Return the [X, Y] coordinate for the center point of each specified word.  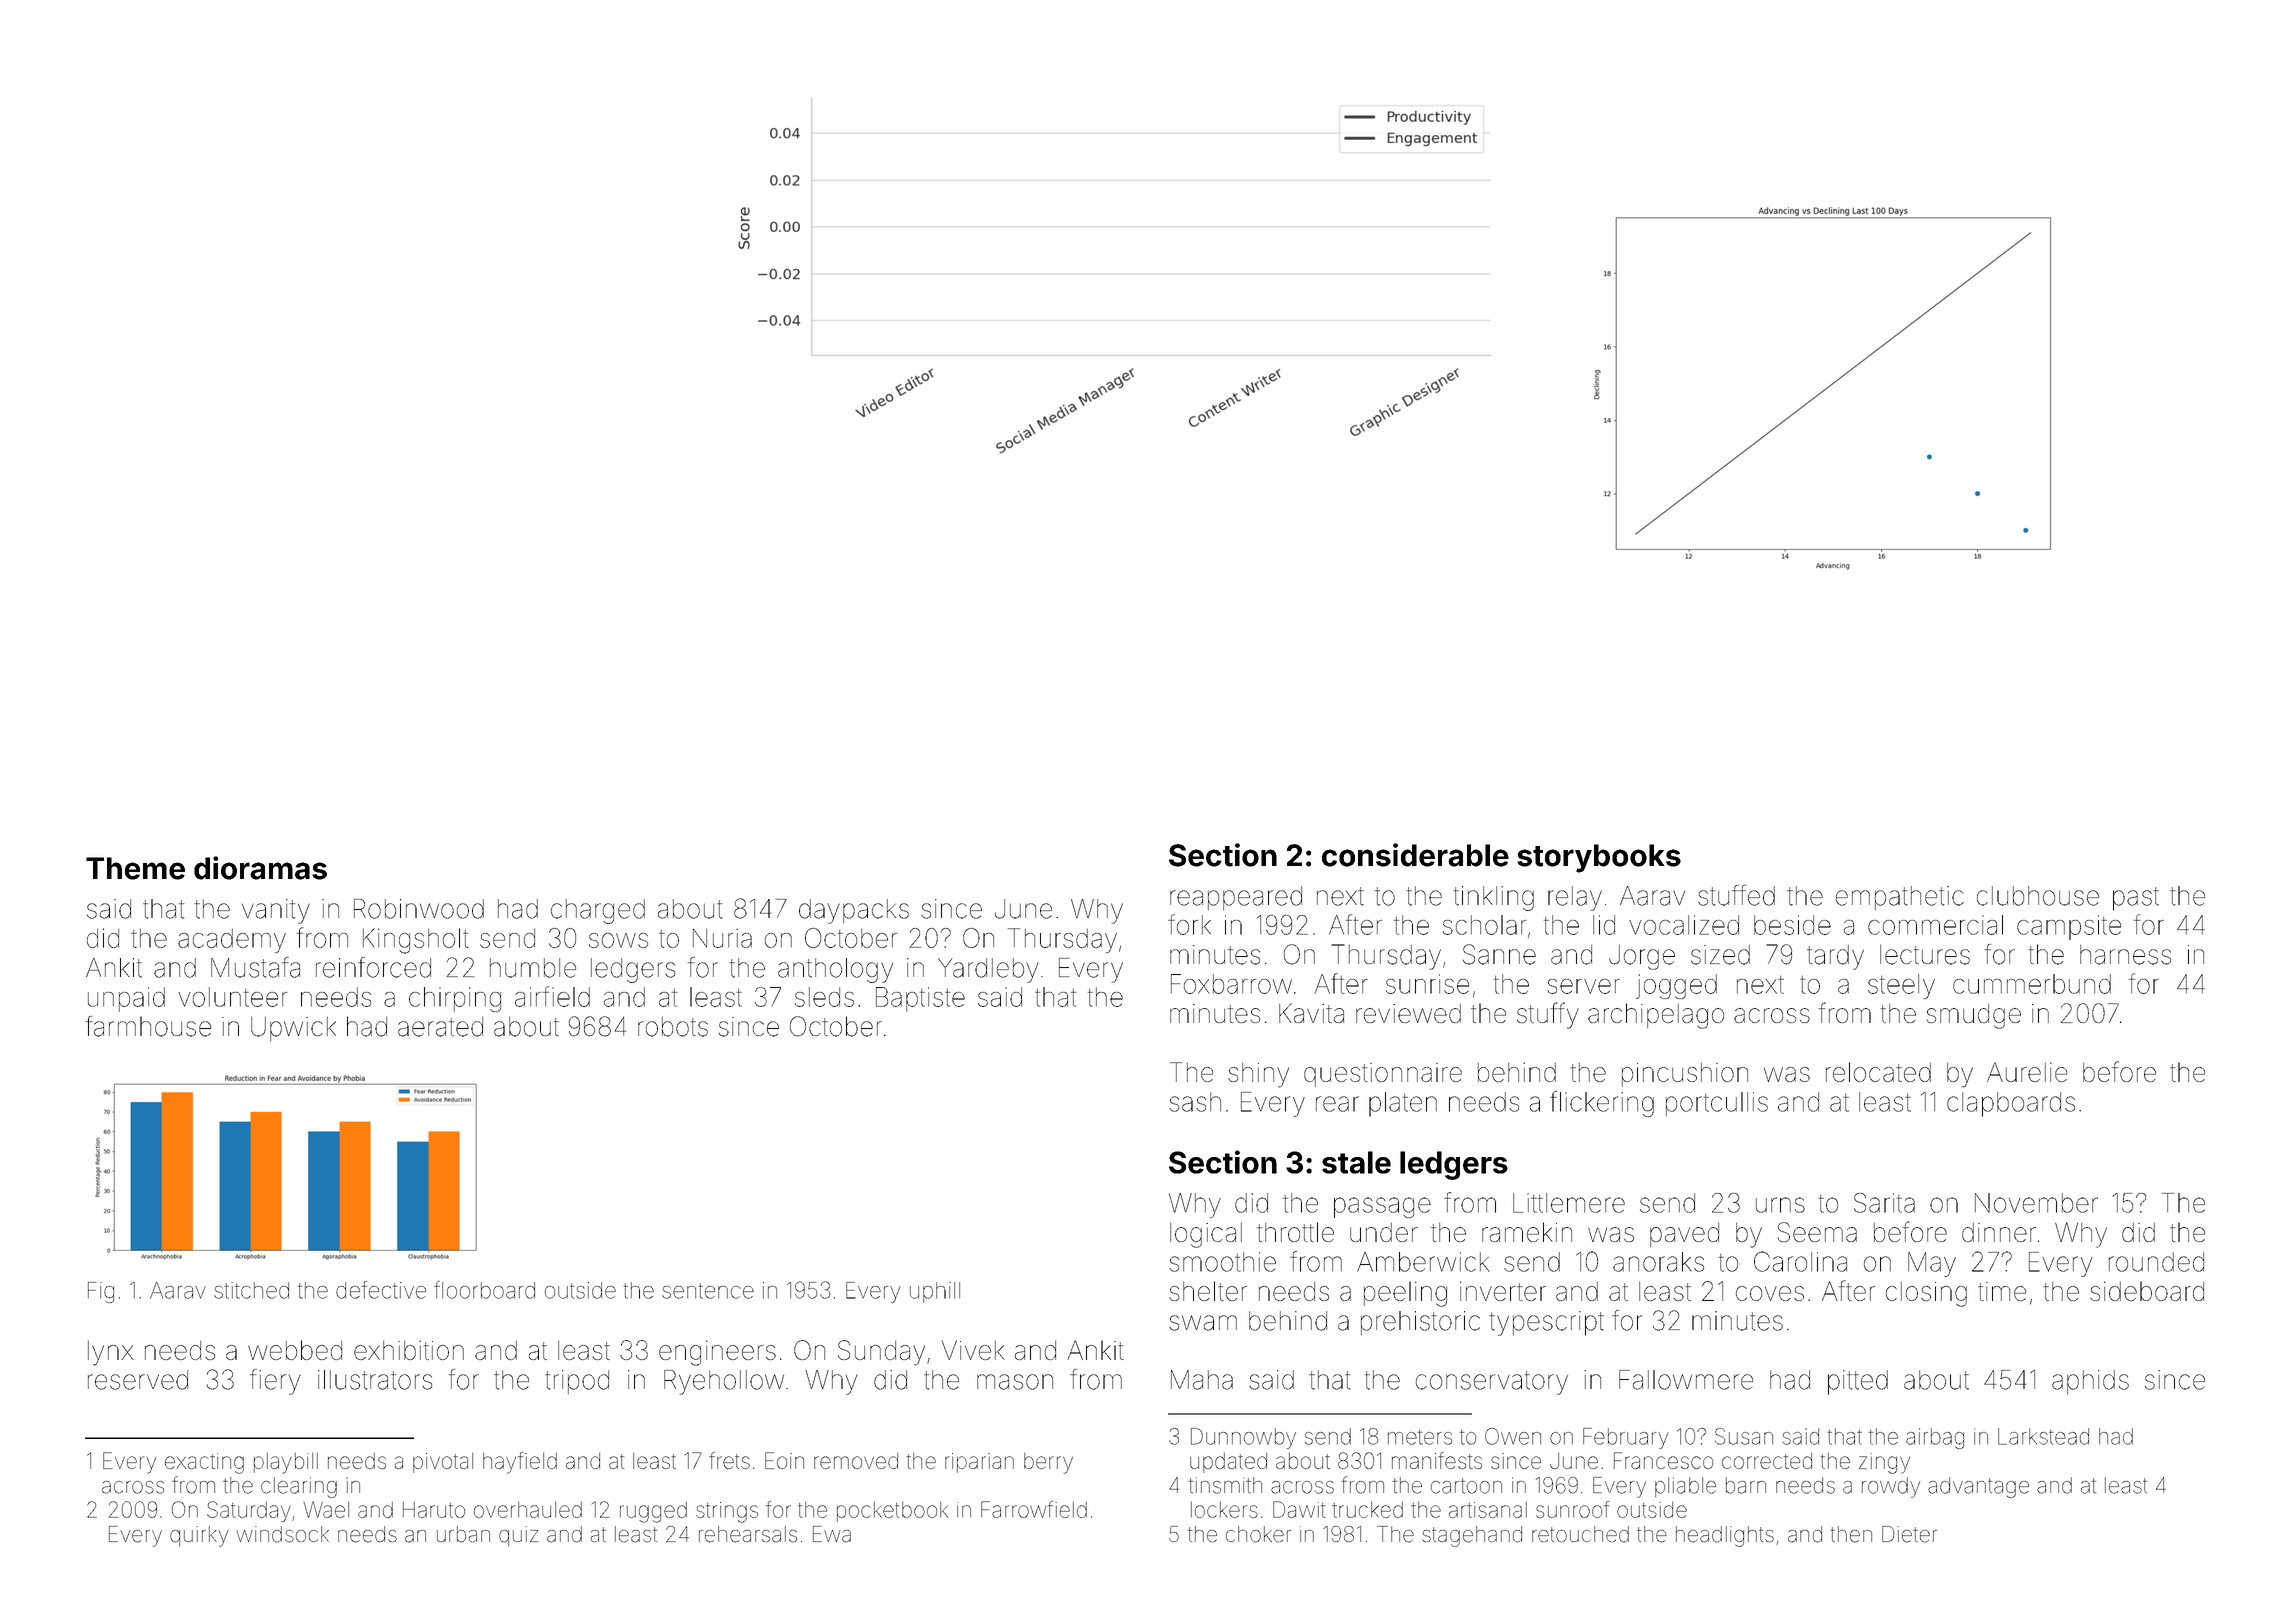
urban [463, 1534]
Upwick [293, 1029]
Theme [135, 868]
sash [1195, 1102]
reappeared [1236, 898]
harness [2125, 955]
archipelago [1656, 1016]
